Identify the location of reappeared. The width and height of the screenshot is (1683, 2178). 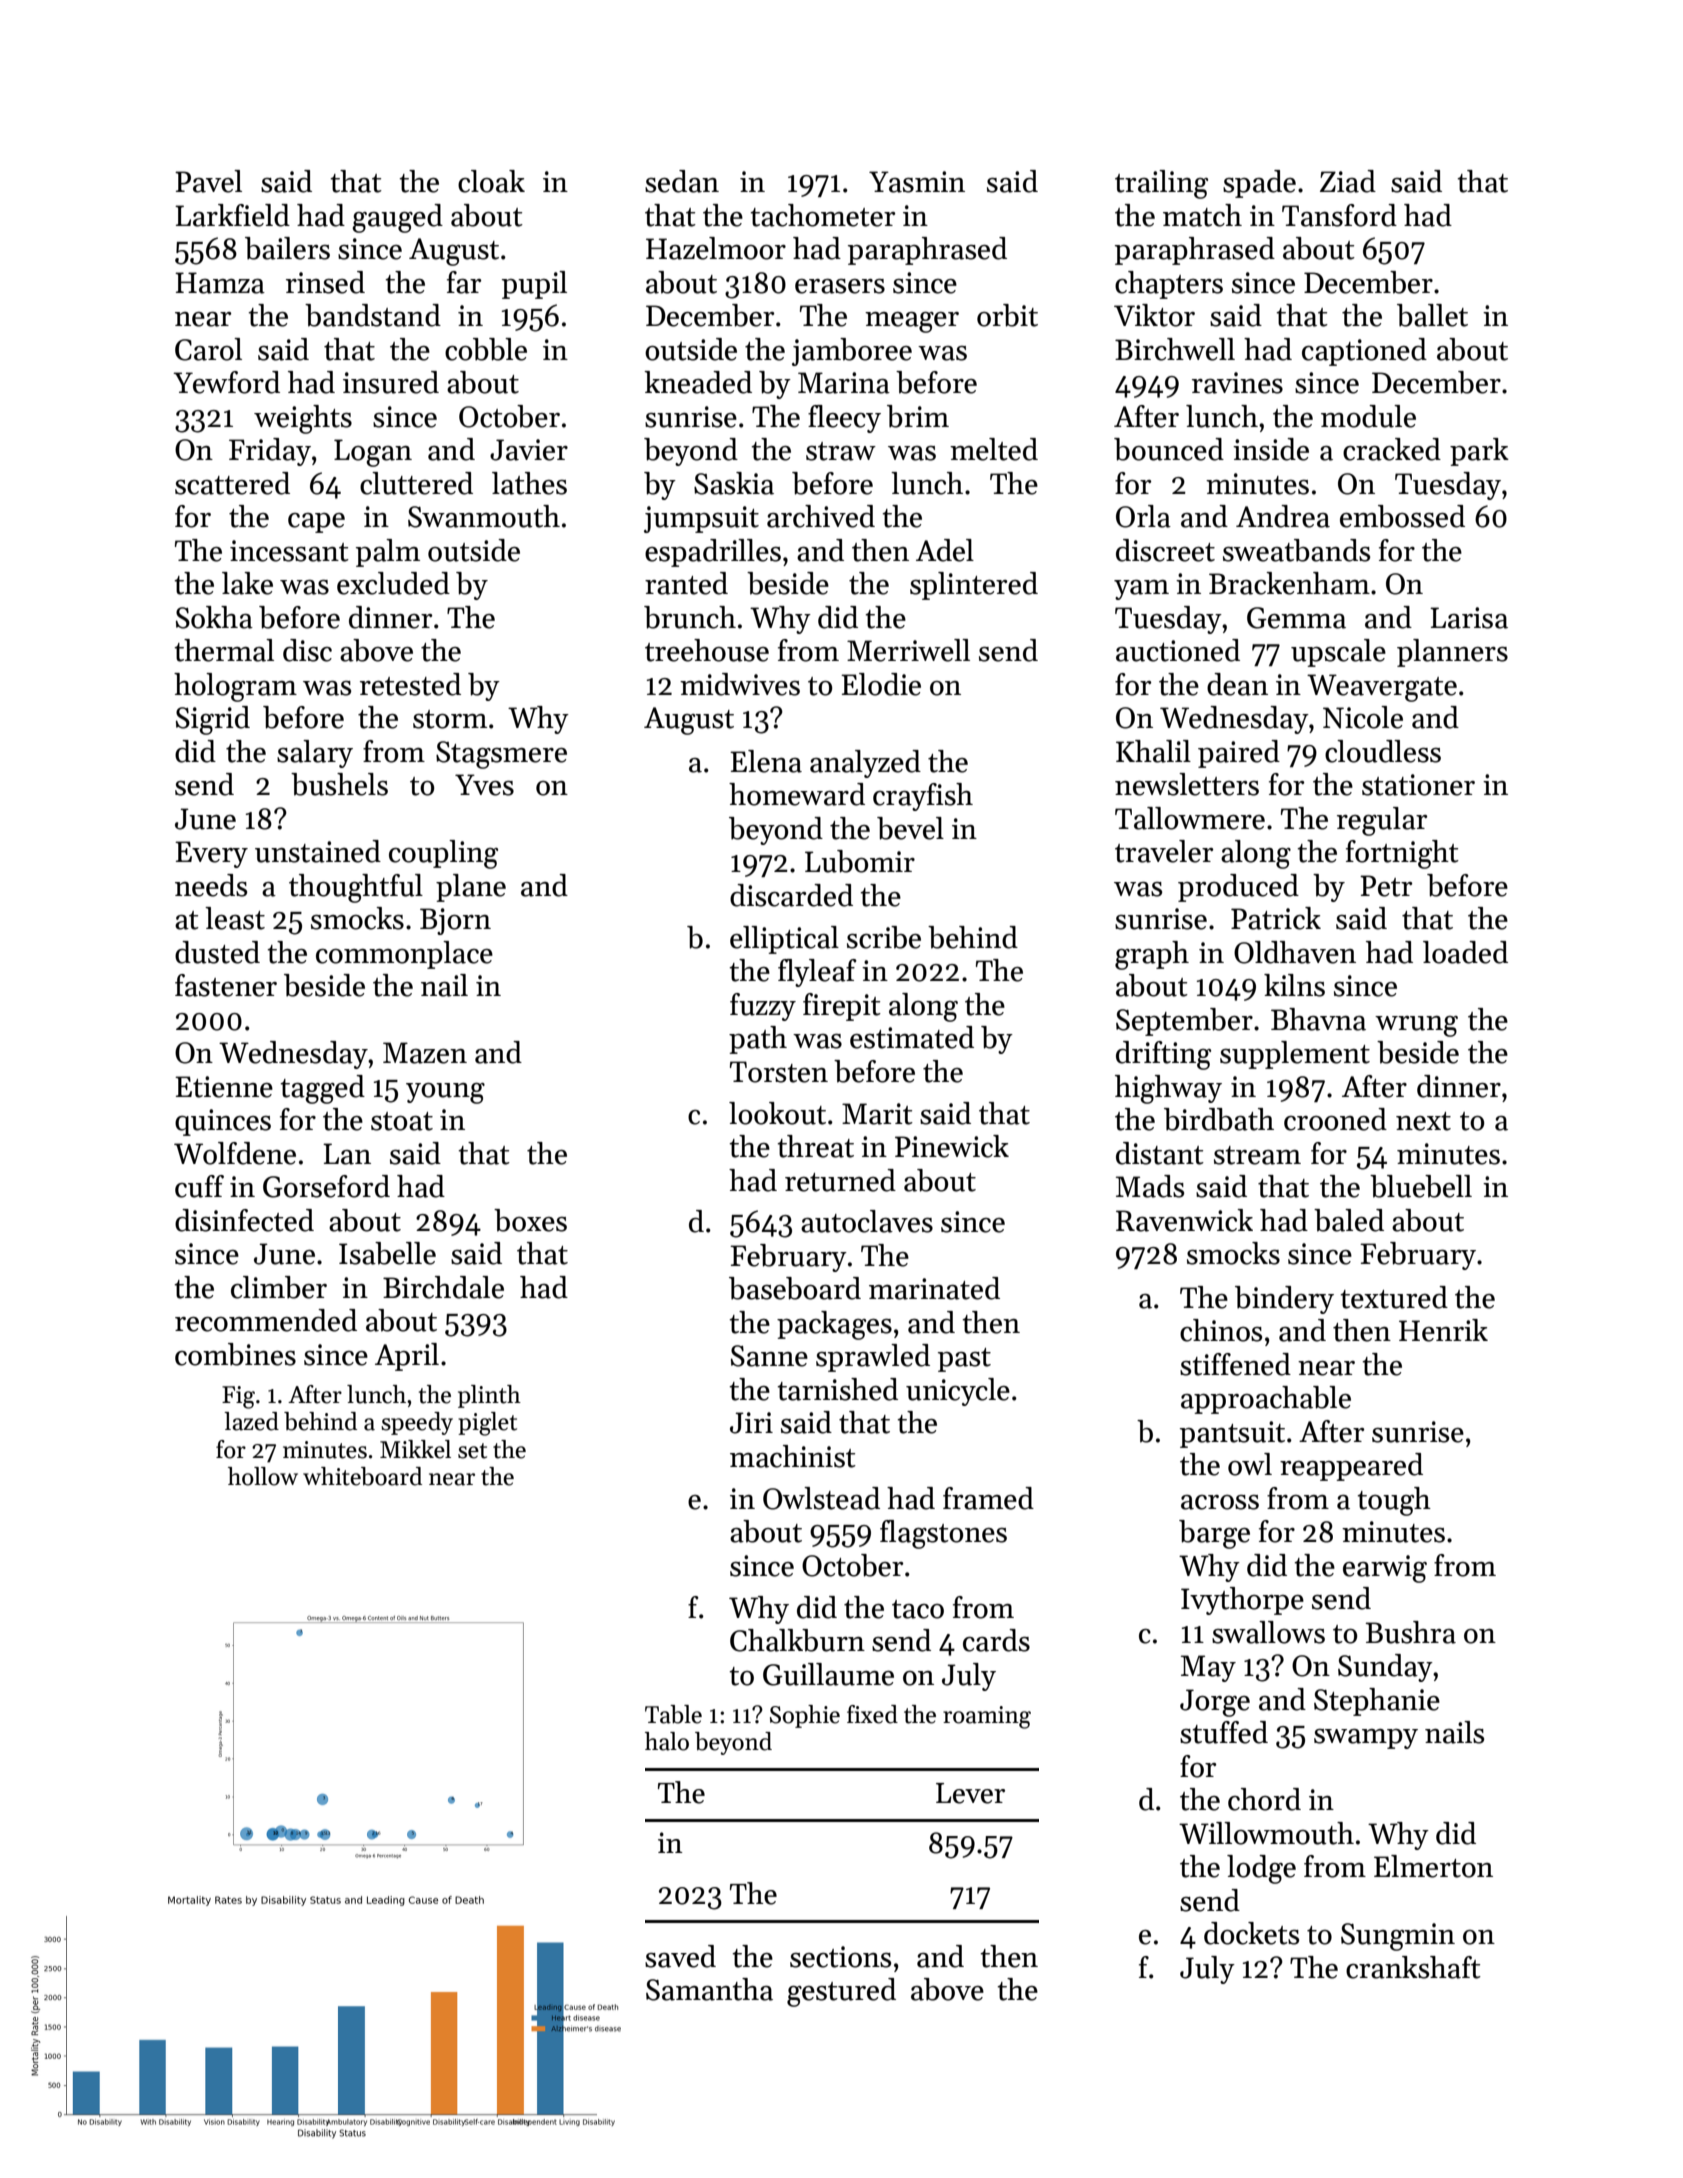
(1351, 1467).
